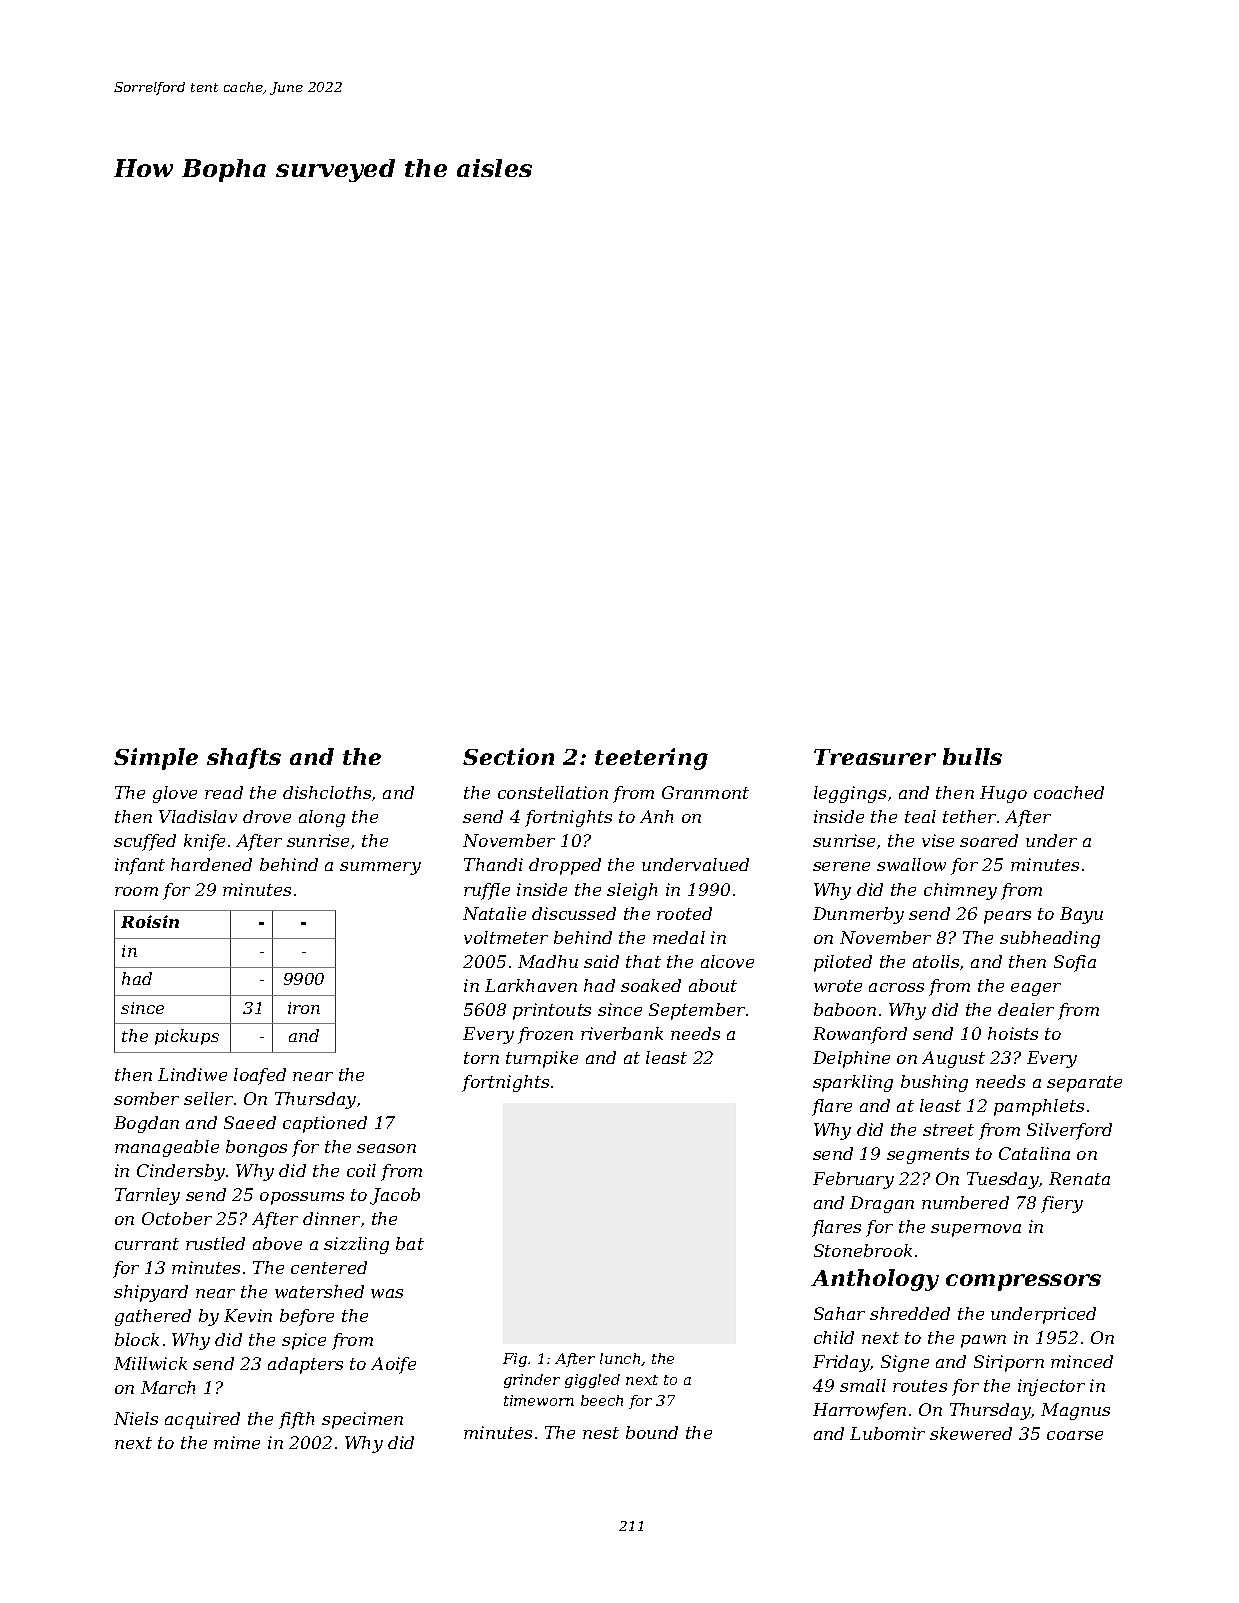 Image resolution: width=1239 pixels, height=1603 pixels. What do you see at coordinates (972, 756) in the screenshot?
I see `bulls` at bounding box center [972, 756].
